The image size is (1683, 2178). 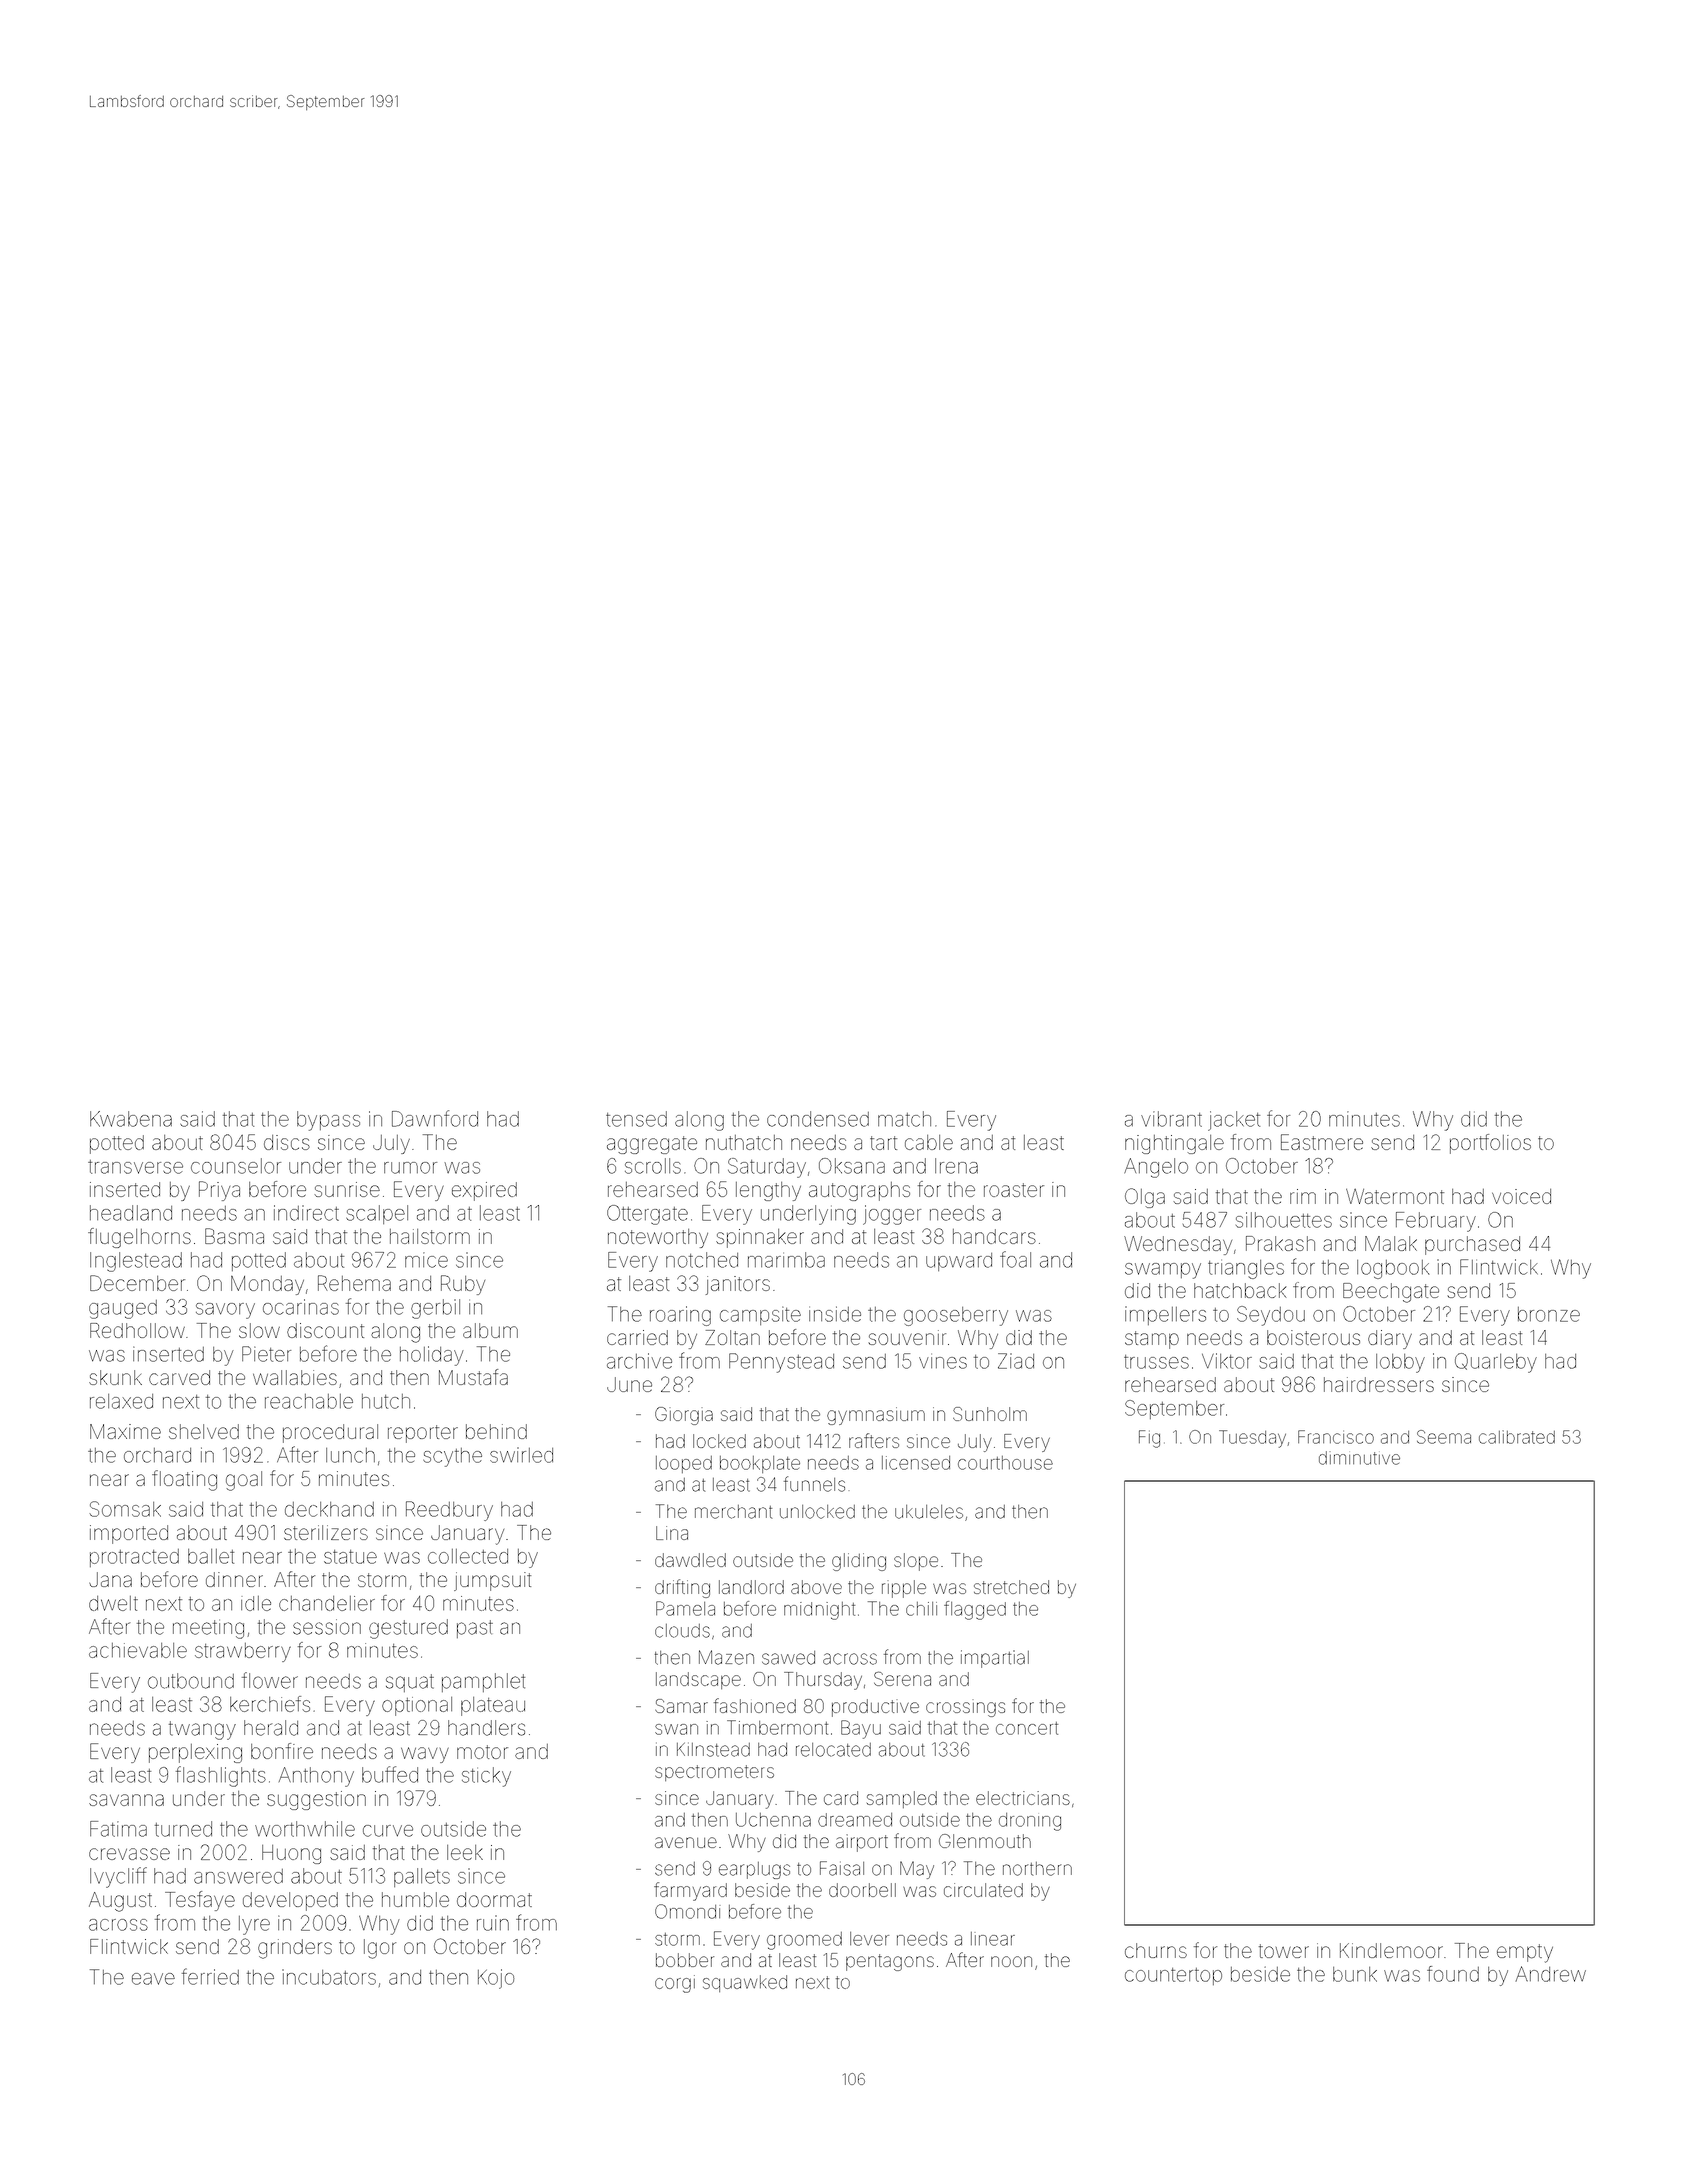 What do you see at coordinates (496, 1979) in the page?
I see `Kojo` at bounding box center [496, 1979].
